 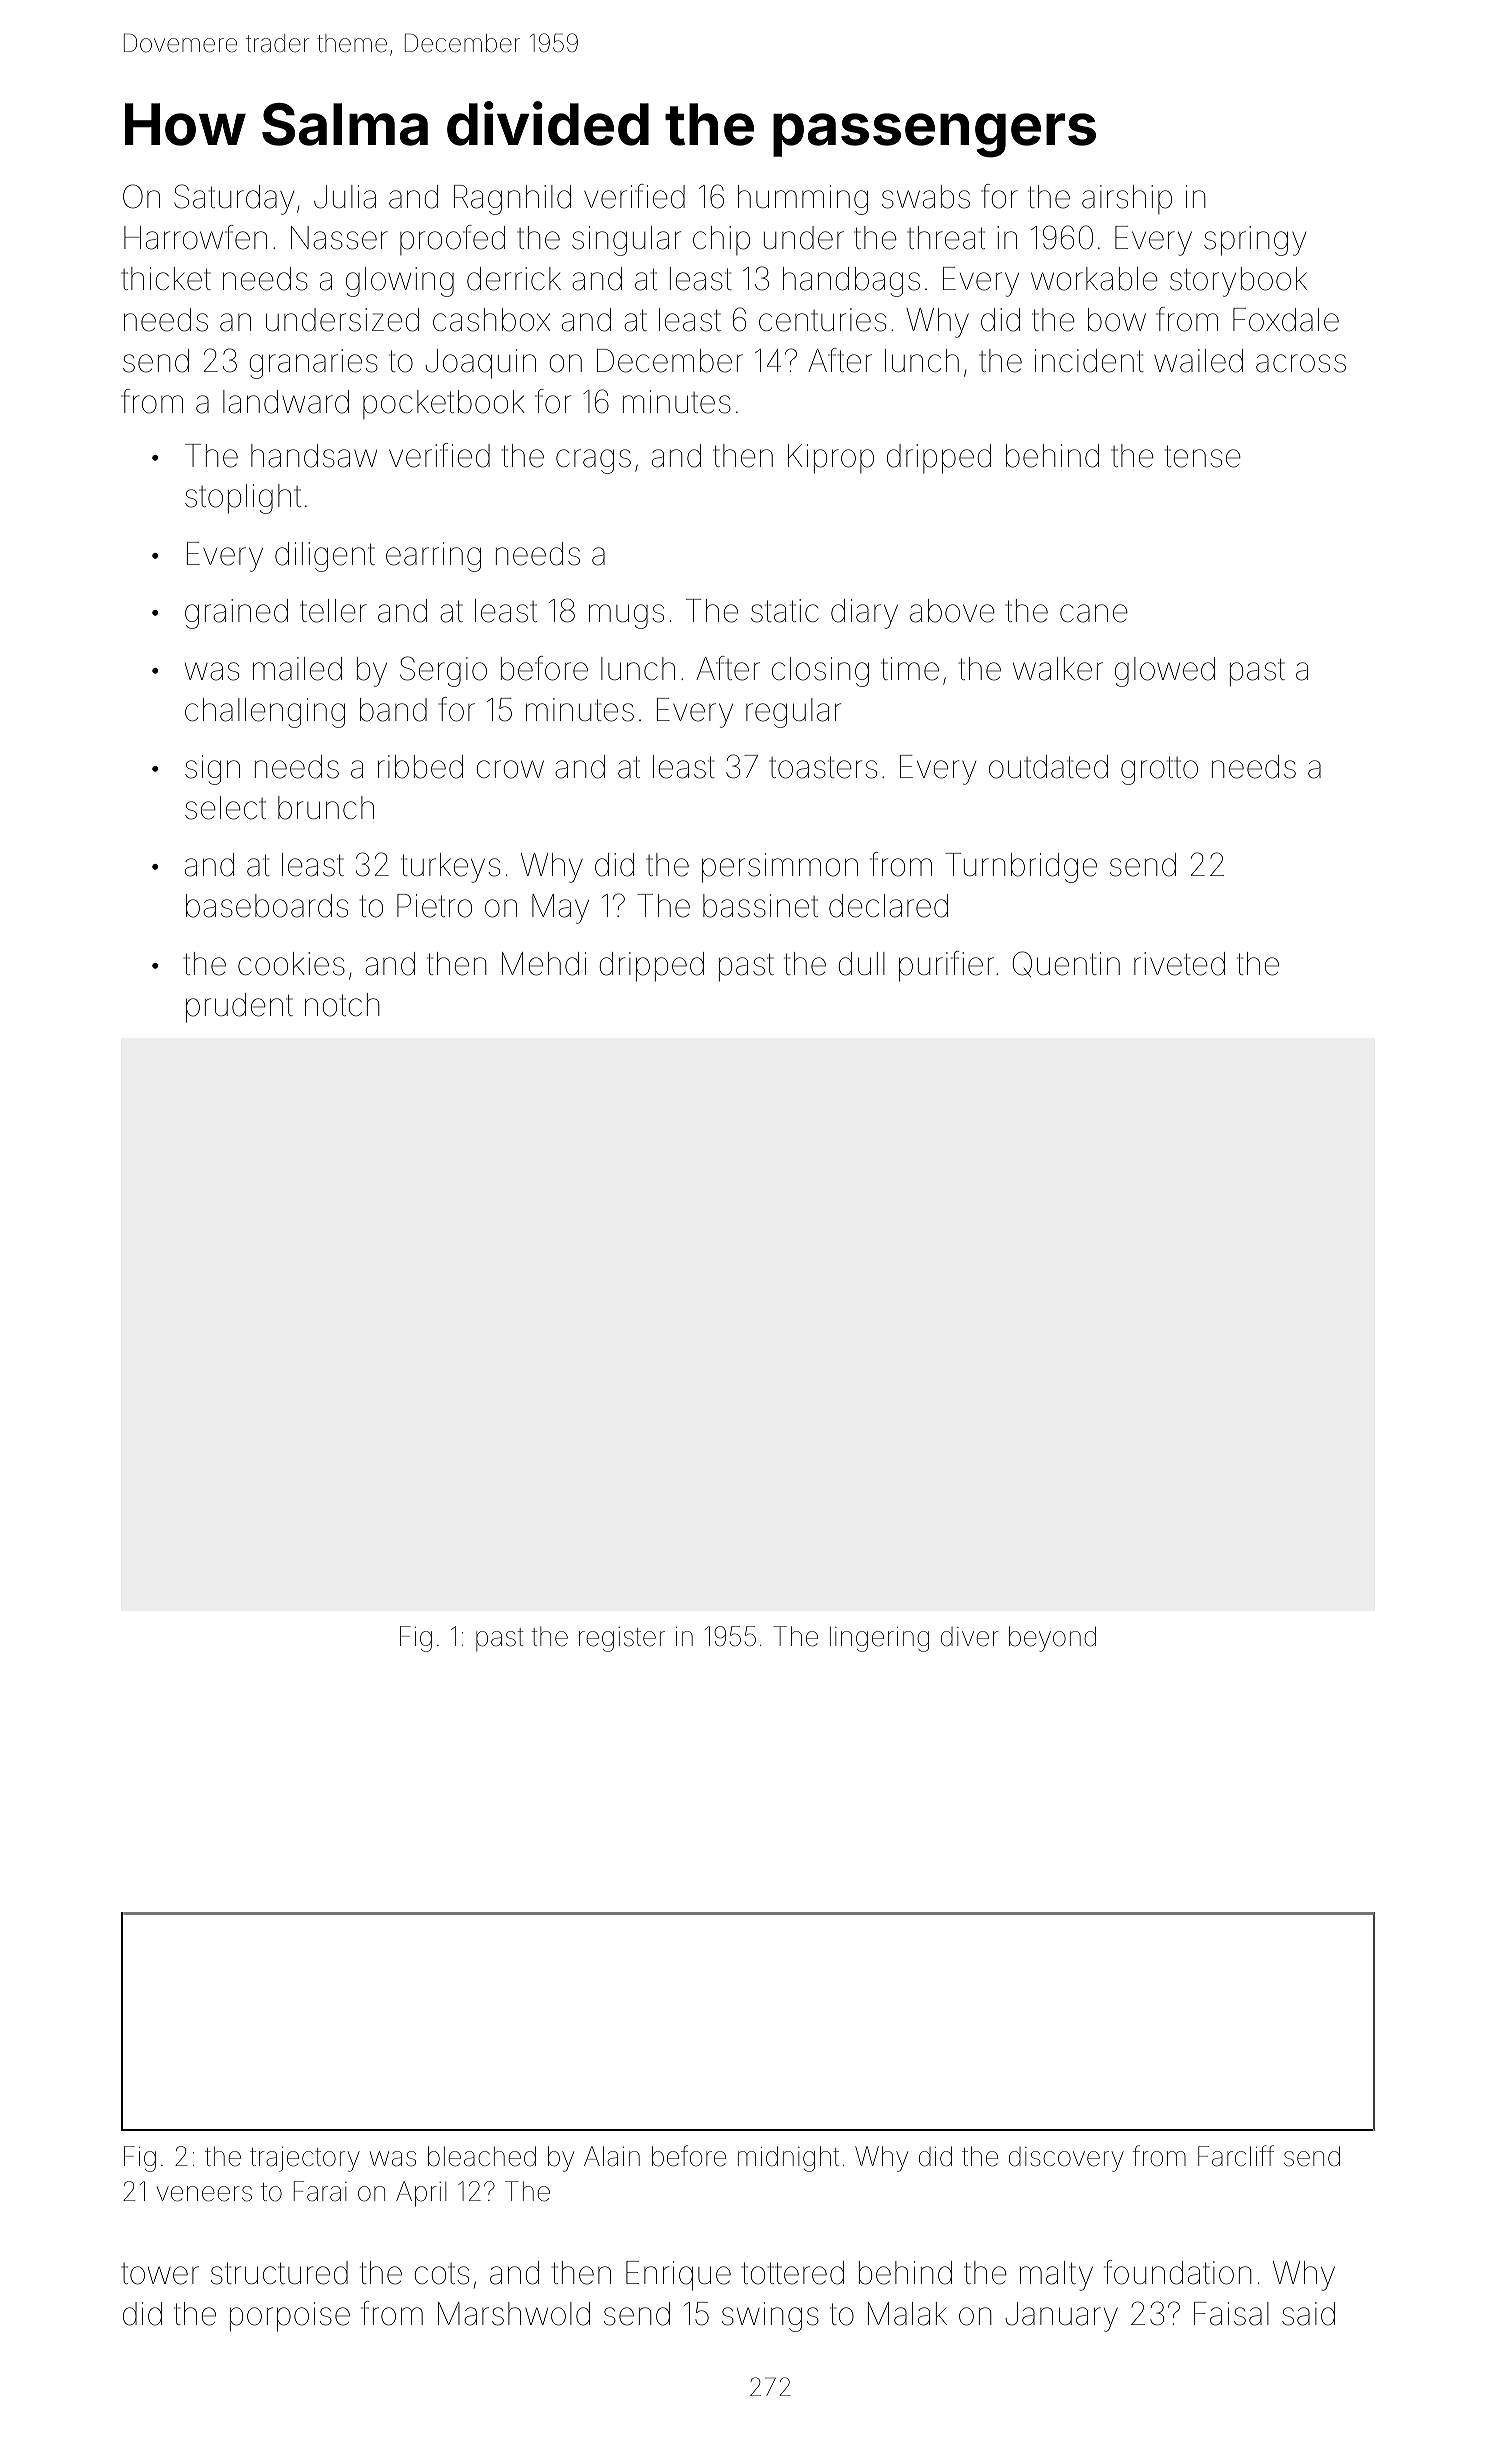 What do you see at coordinates (239, 1008) in the image?
I see `prudent` at bounding box center [239, 1008].
